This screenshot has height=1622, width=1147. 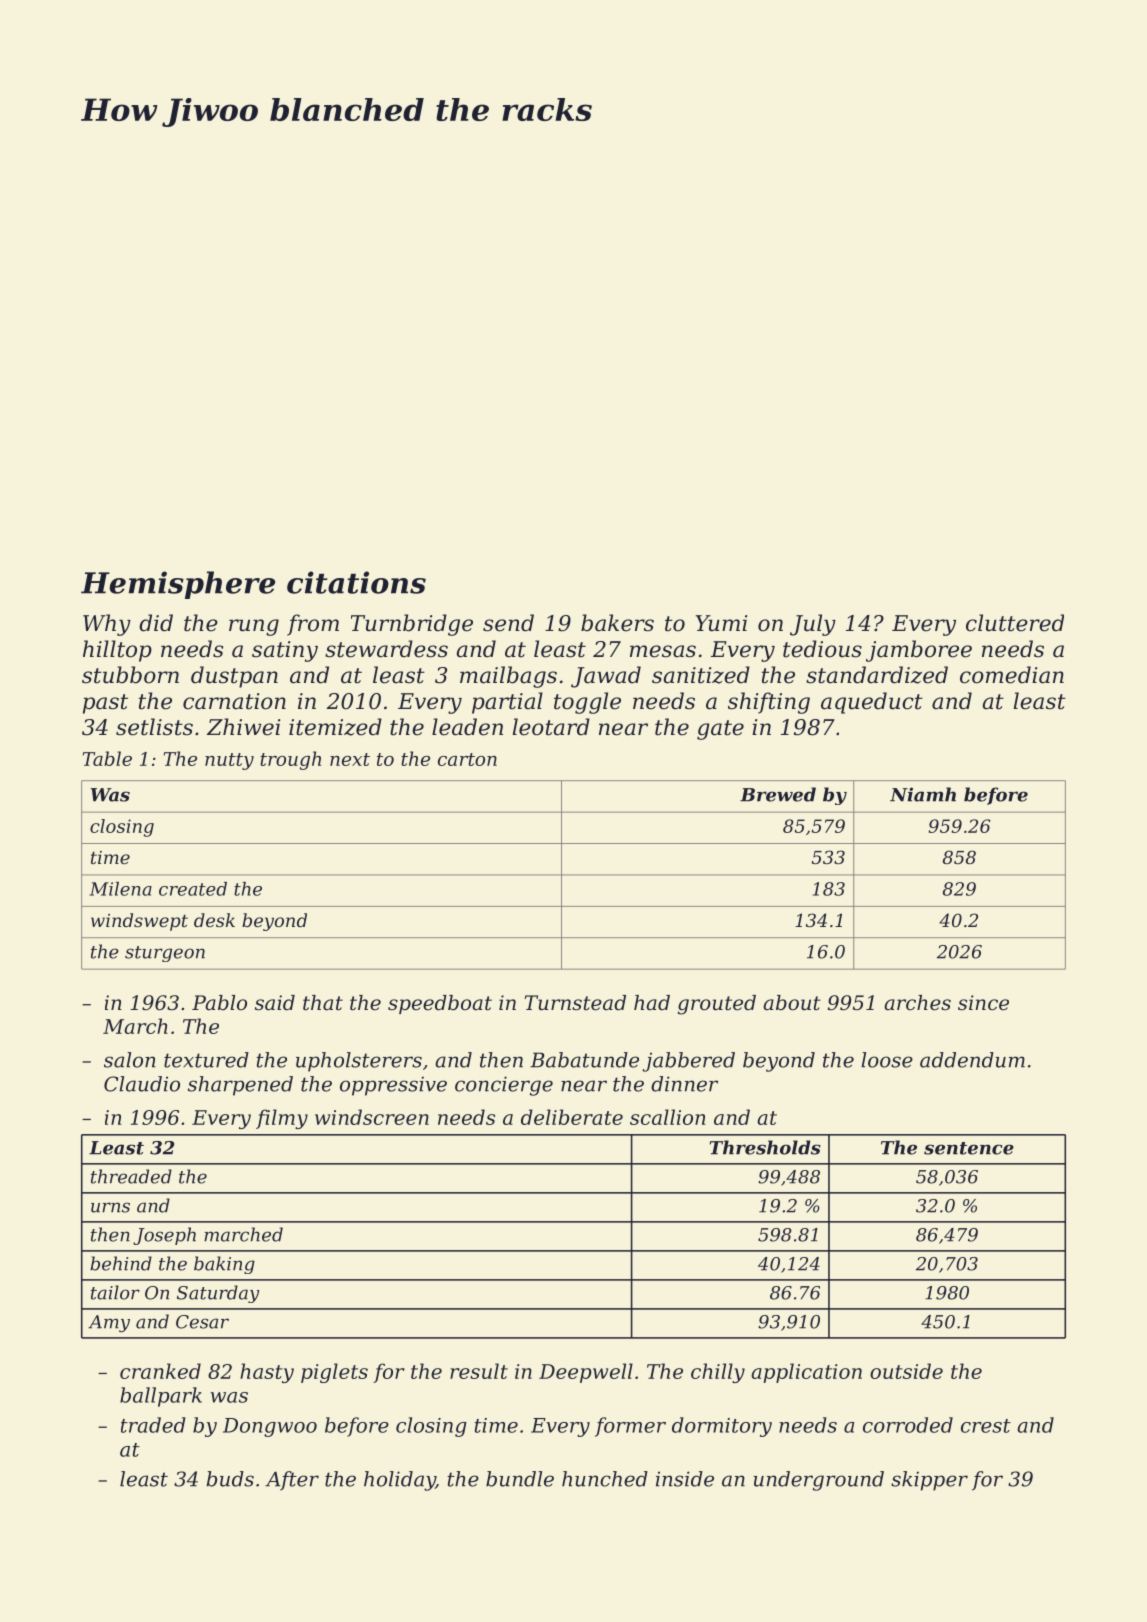 I want to click on shifting, so click(x=769, y=703).
